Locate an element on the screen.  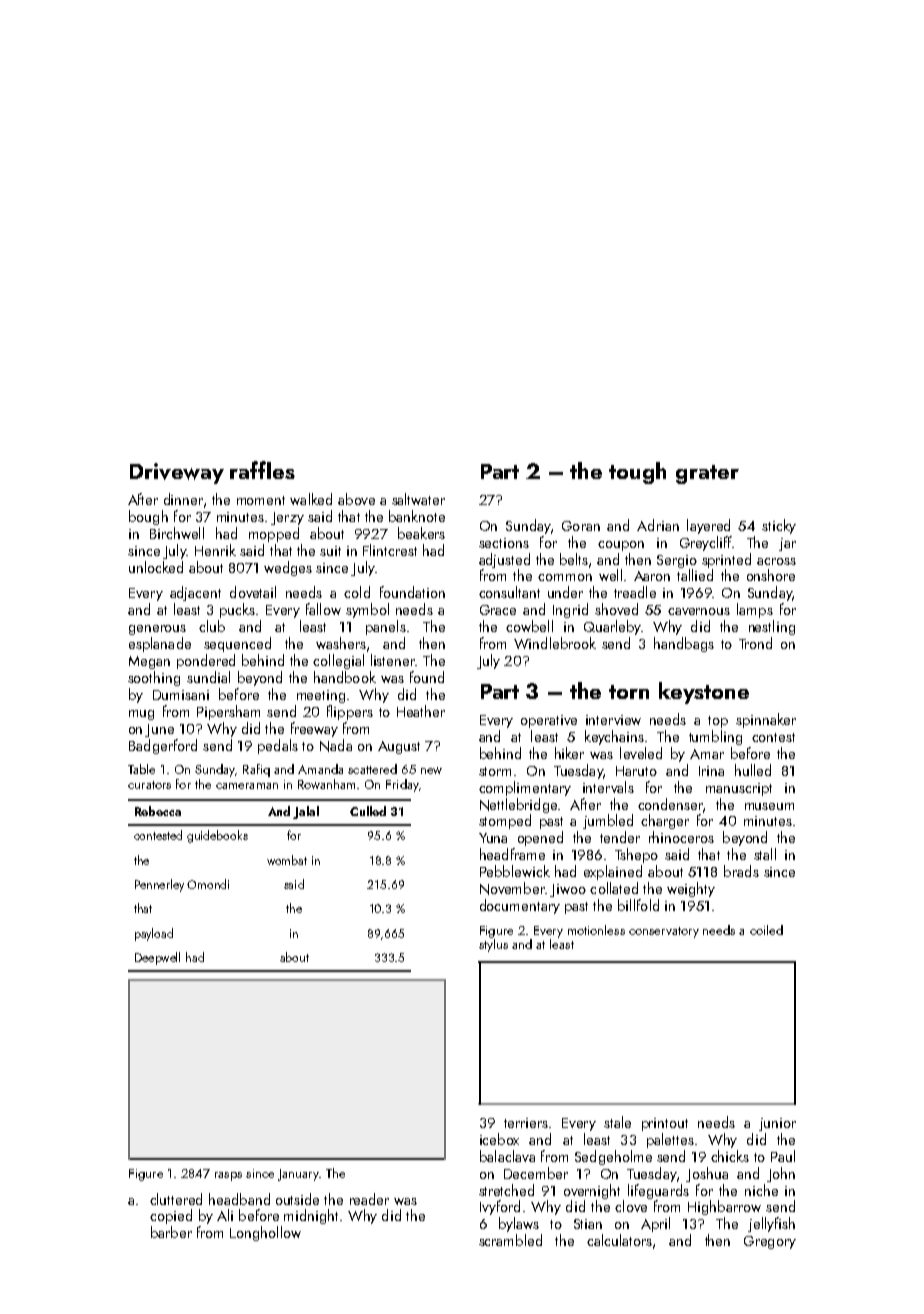
junior is located at coordinates (777, 1124).
